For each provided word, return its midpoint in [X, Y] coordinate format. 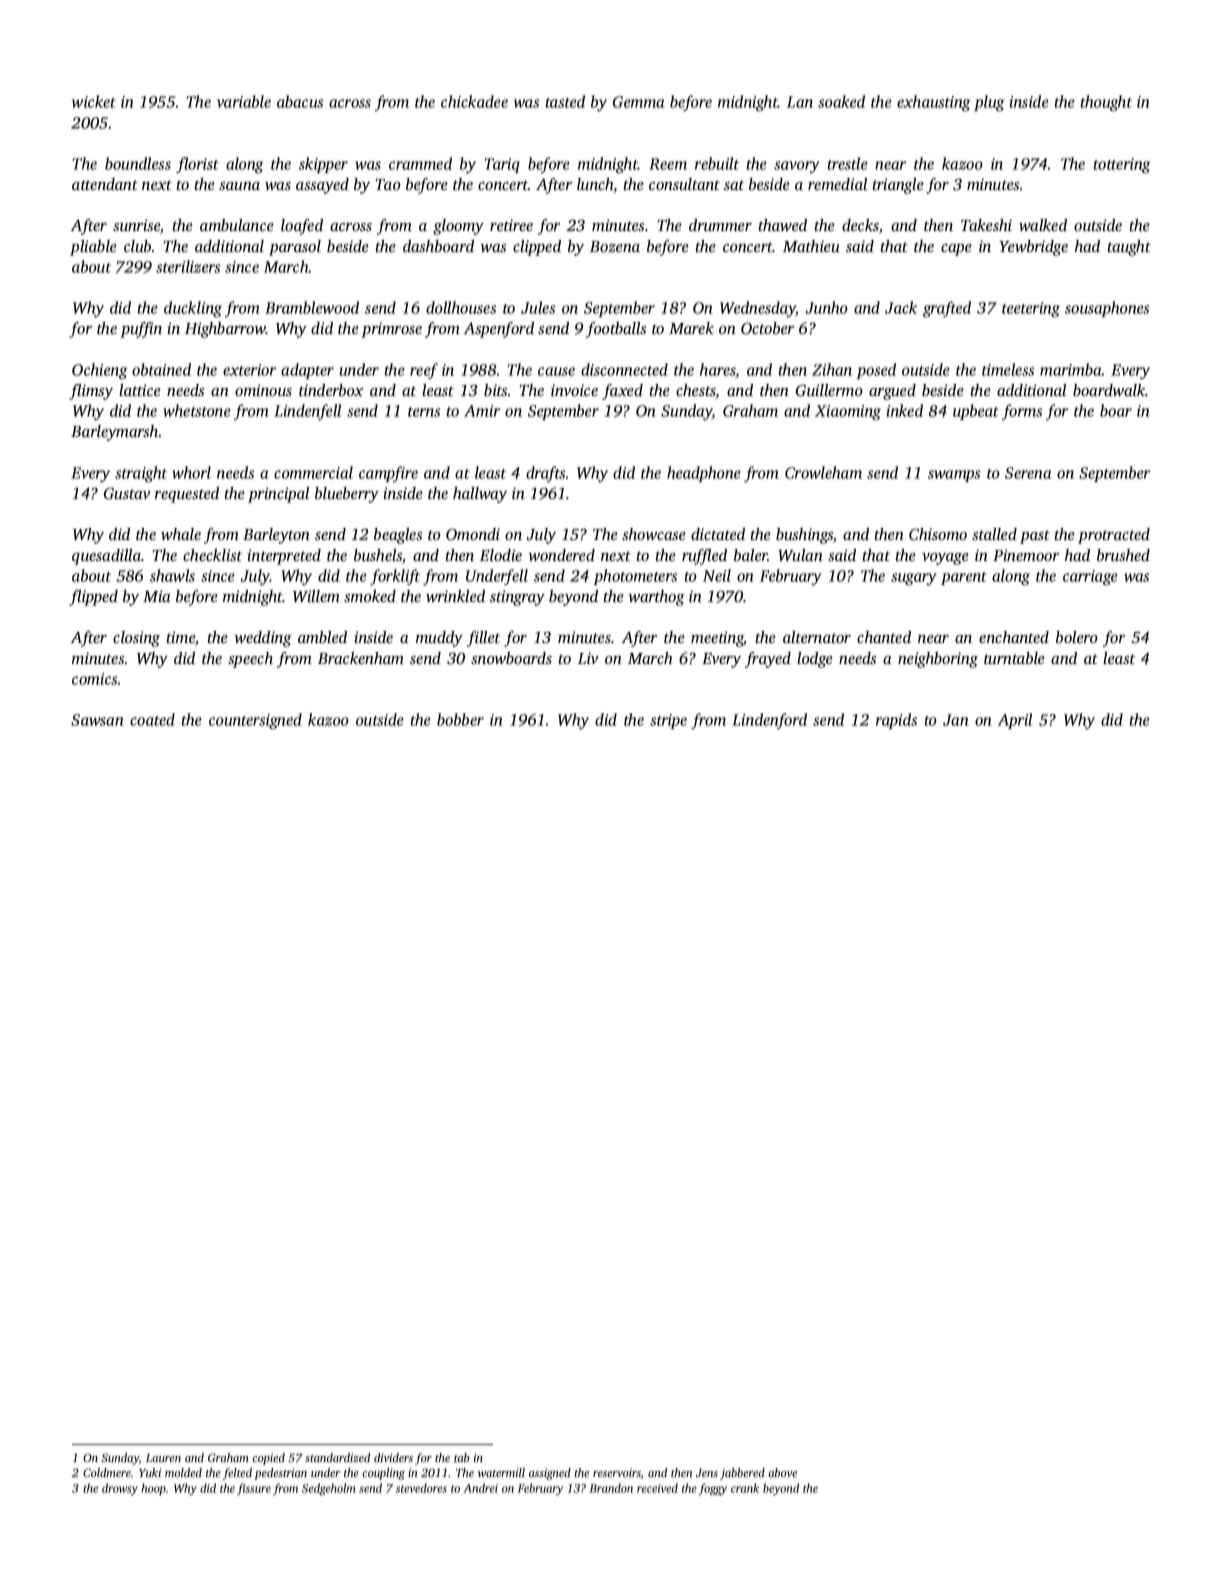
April [1015, 721]
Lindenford [769, 721]
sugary [913, 579]
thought [1106, 103]
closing [136, 639]
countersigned [255, 721]
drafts [545, 474]
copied [269, 1459]
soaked [841, 101]
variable [244, 101]
